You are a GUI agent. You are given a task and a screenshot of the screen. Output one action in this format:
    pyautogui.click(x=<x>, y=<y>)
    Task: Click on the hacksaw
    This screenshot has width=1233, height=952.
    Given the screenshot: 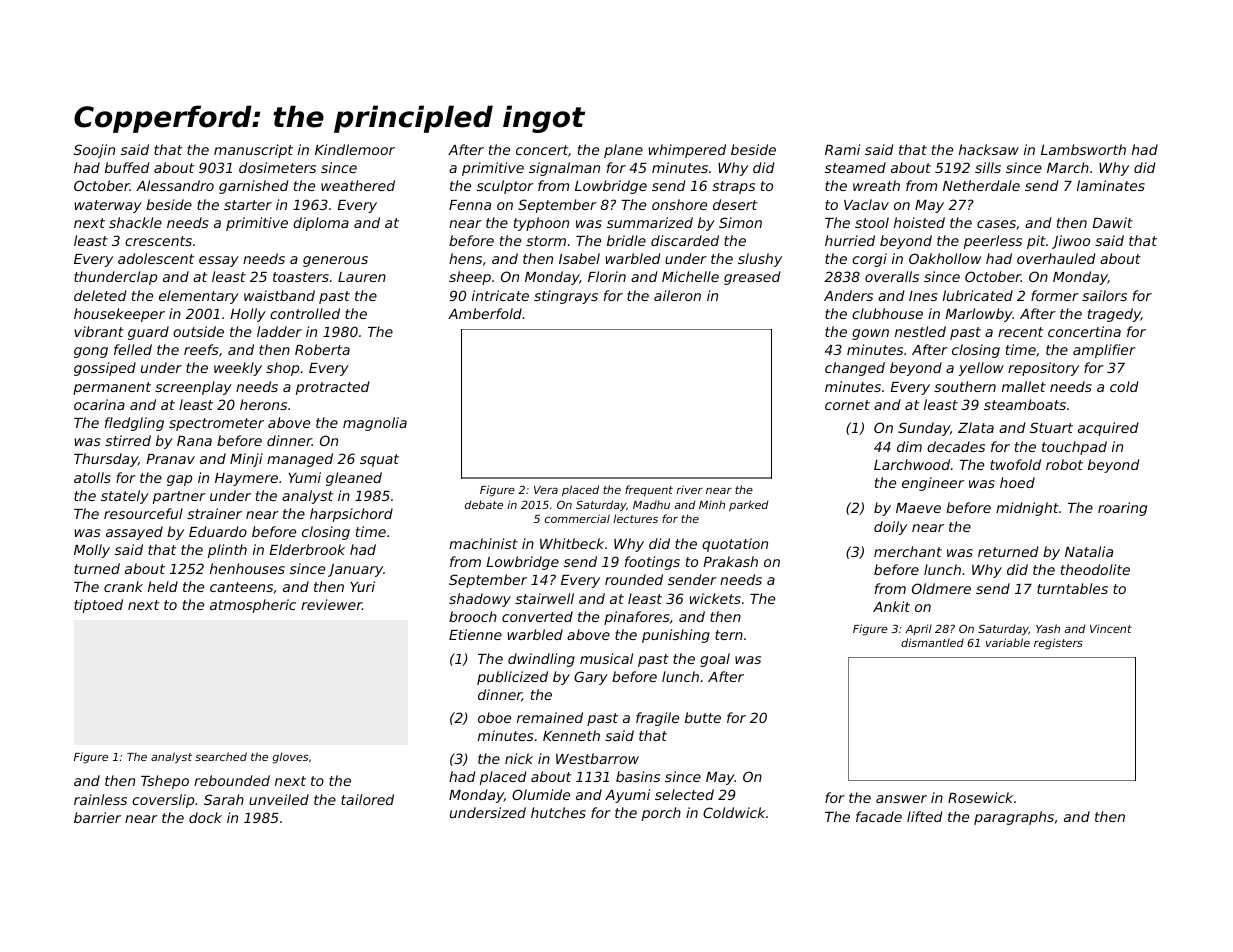 What is the action you would take?
    pyautogui.click(x=989, y=149)
